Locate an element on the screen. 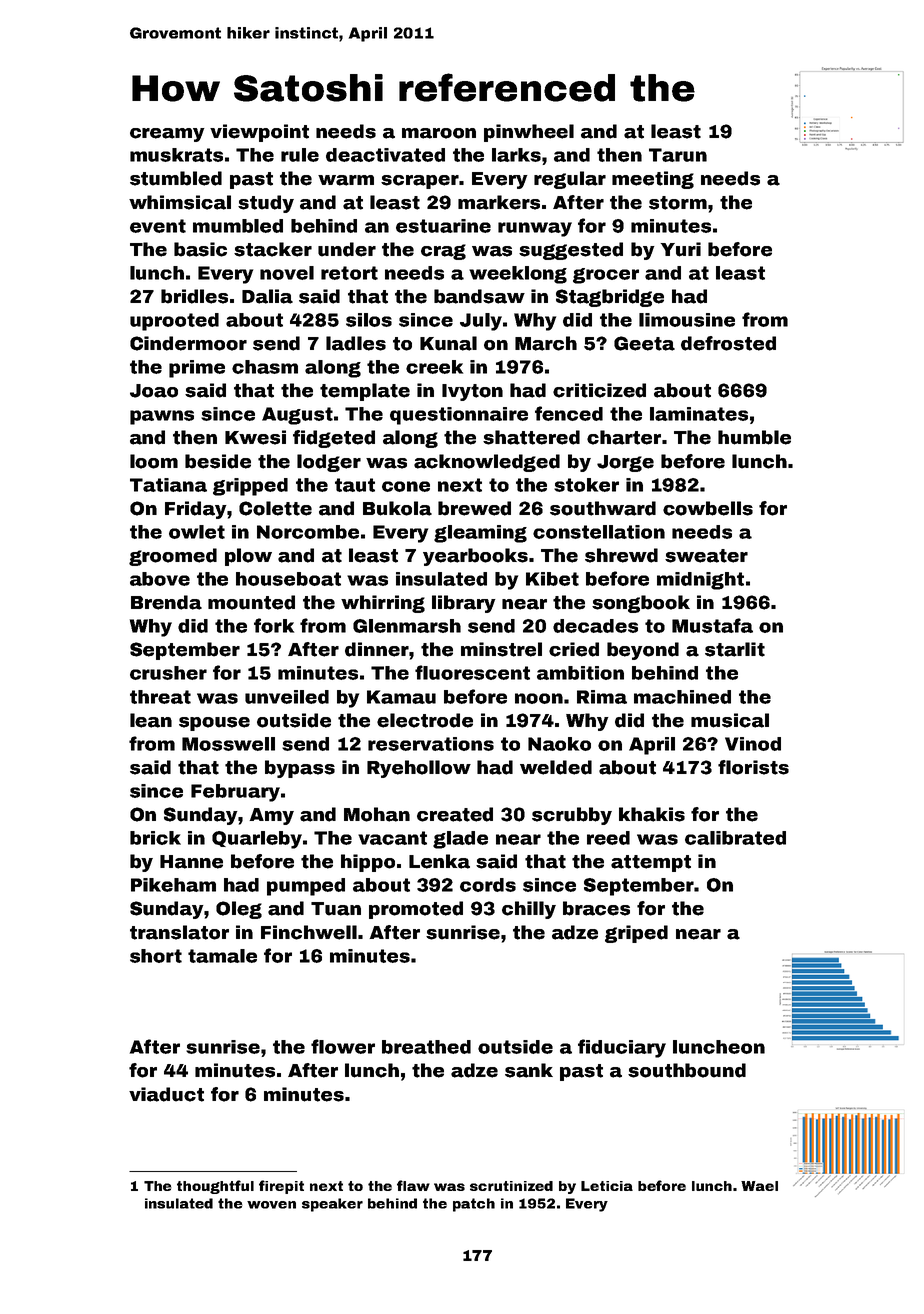  Yuri is located at coordinates (681, 249).
